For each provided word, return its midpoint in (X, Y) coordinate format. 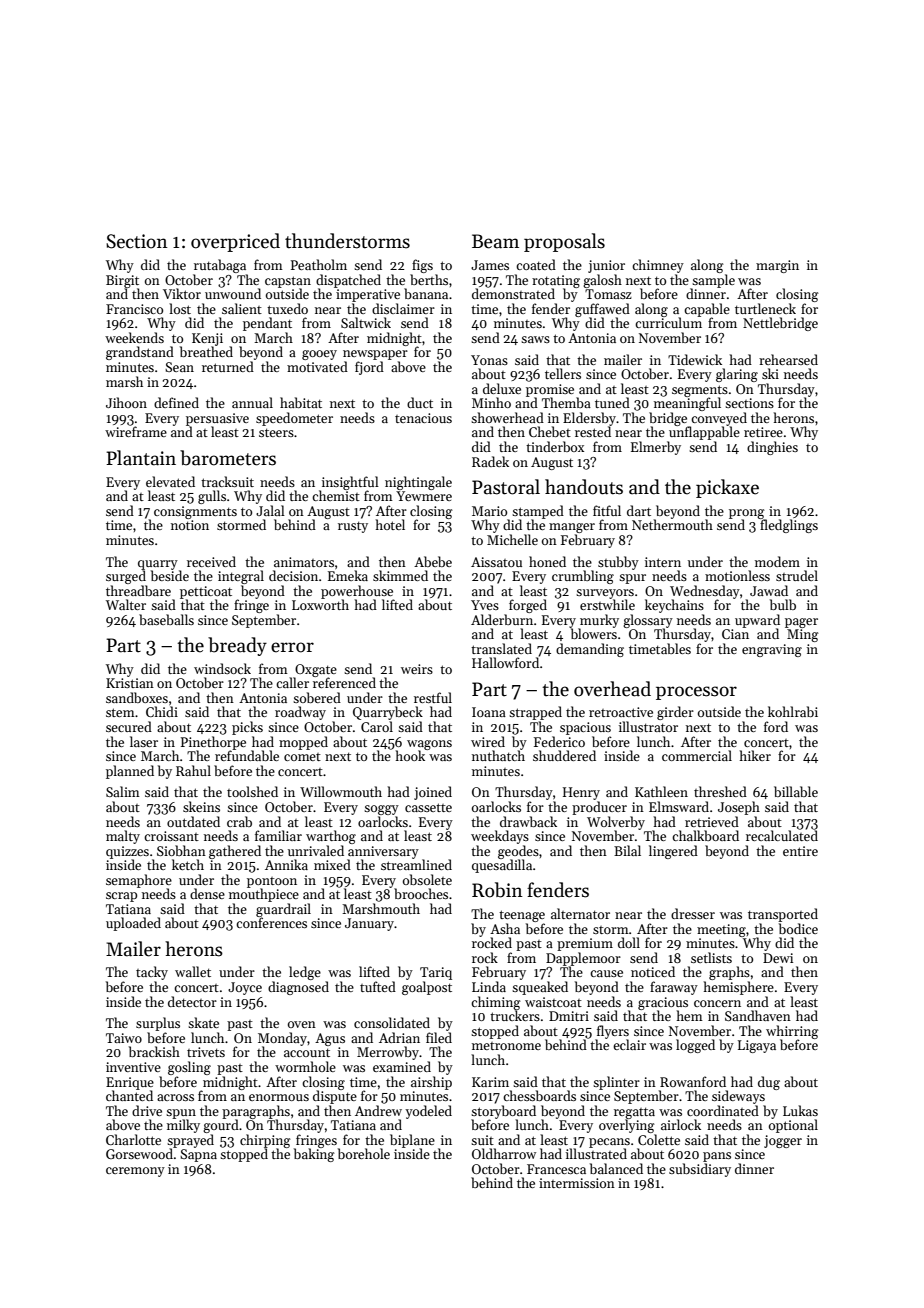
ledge (305, 973)
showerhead (507, 417)
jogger (783, 1141)
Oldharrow (504, 1153)
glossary (648, 621)
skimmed (400, 575)
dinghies (772, 448)
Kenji (207, 340)
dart (639, 510)
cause (606, 973)
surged (126, 577)
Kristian (130, 683)
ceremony (135, 1172)
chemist (336, 495)
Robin (497, 890)
